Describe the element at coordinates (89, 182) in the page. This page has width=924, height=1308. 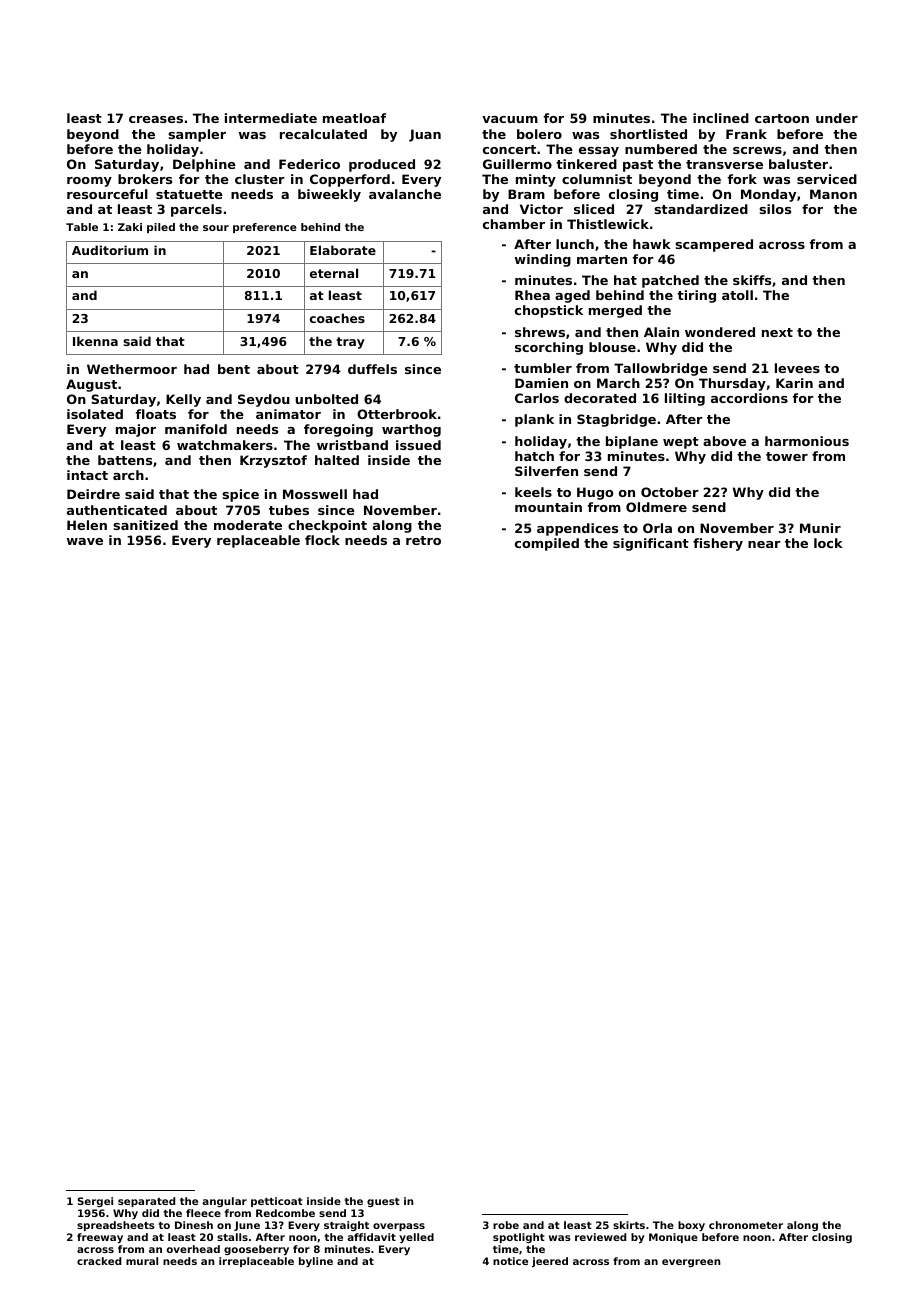
I see `roomy` at that location.
